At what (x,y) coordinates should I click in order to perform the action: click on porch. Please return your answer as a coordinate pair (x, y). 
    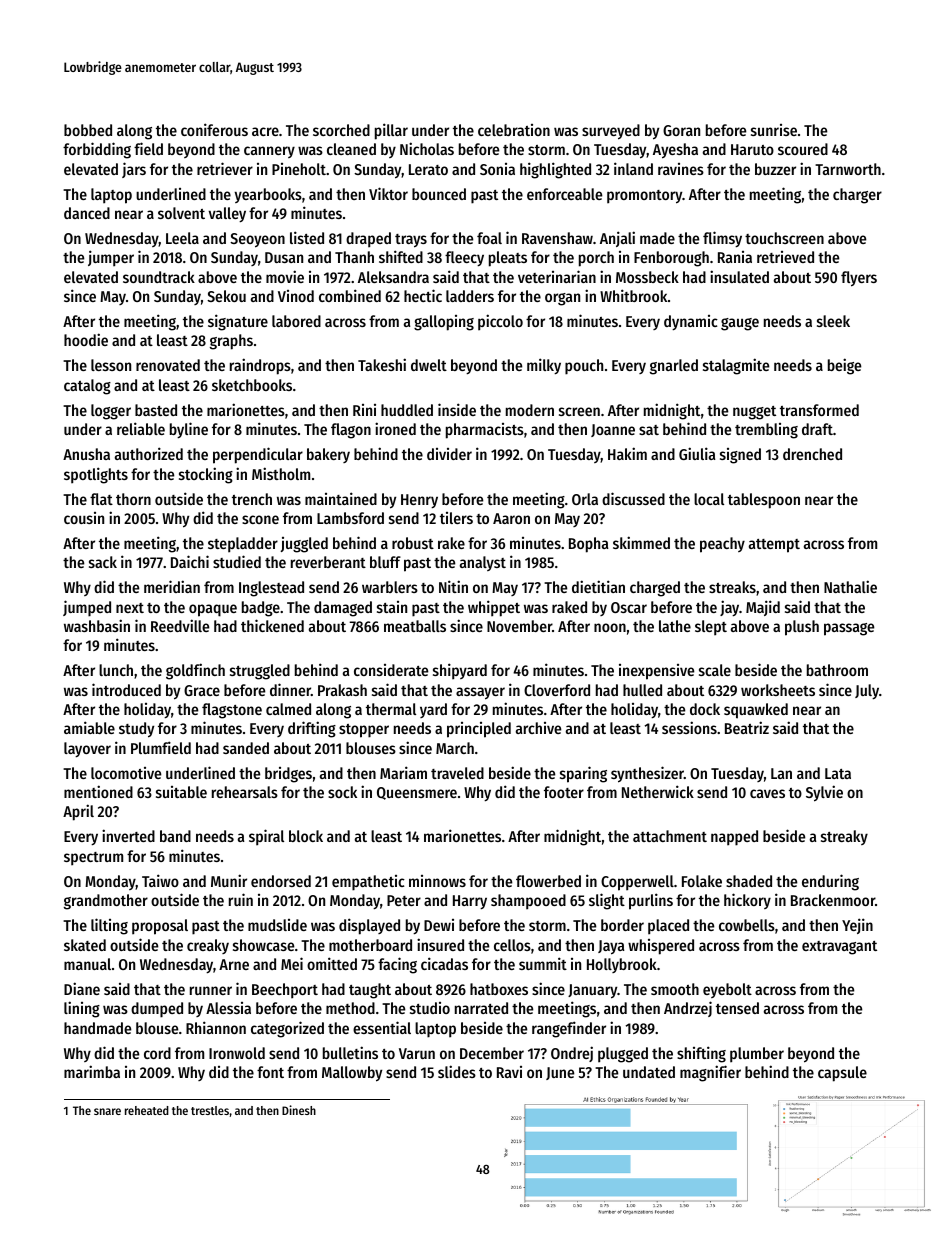
    Looking at the image, I should click on (596, 259).
